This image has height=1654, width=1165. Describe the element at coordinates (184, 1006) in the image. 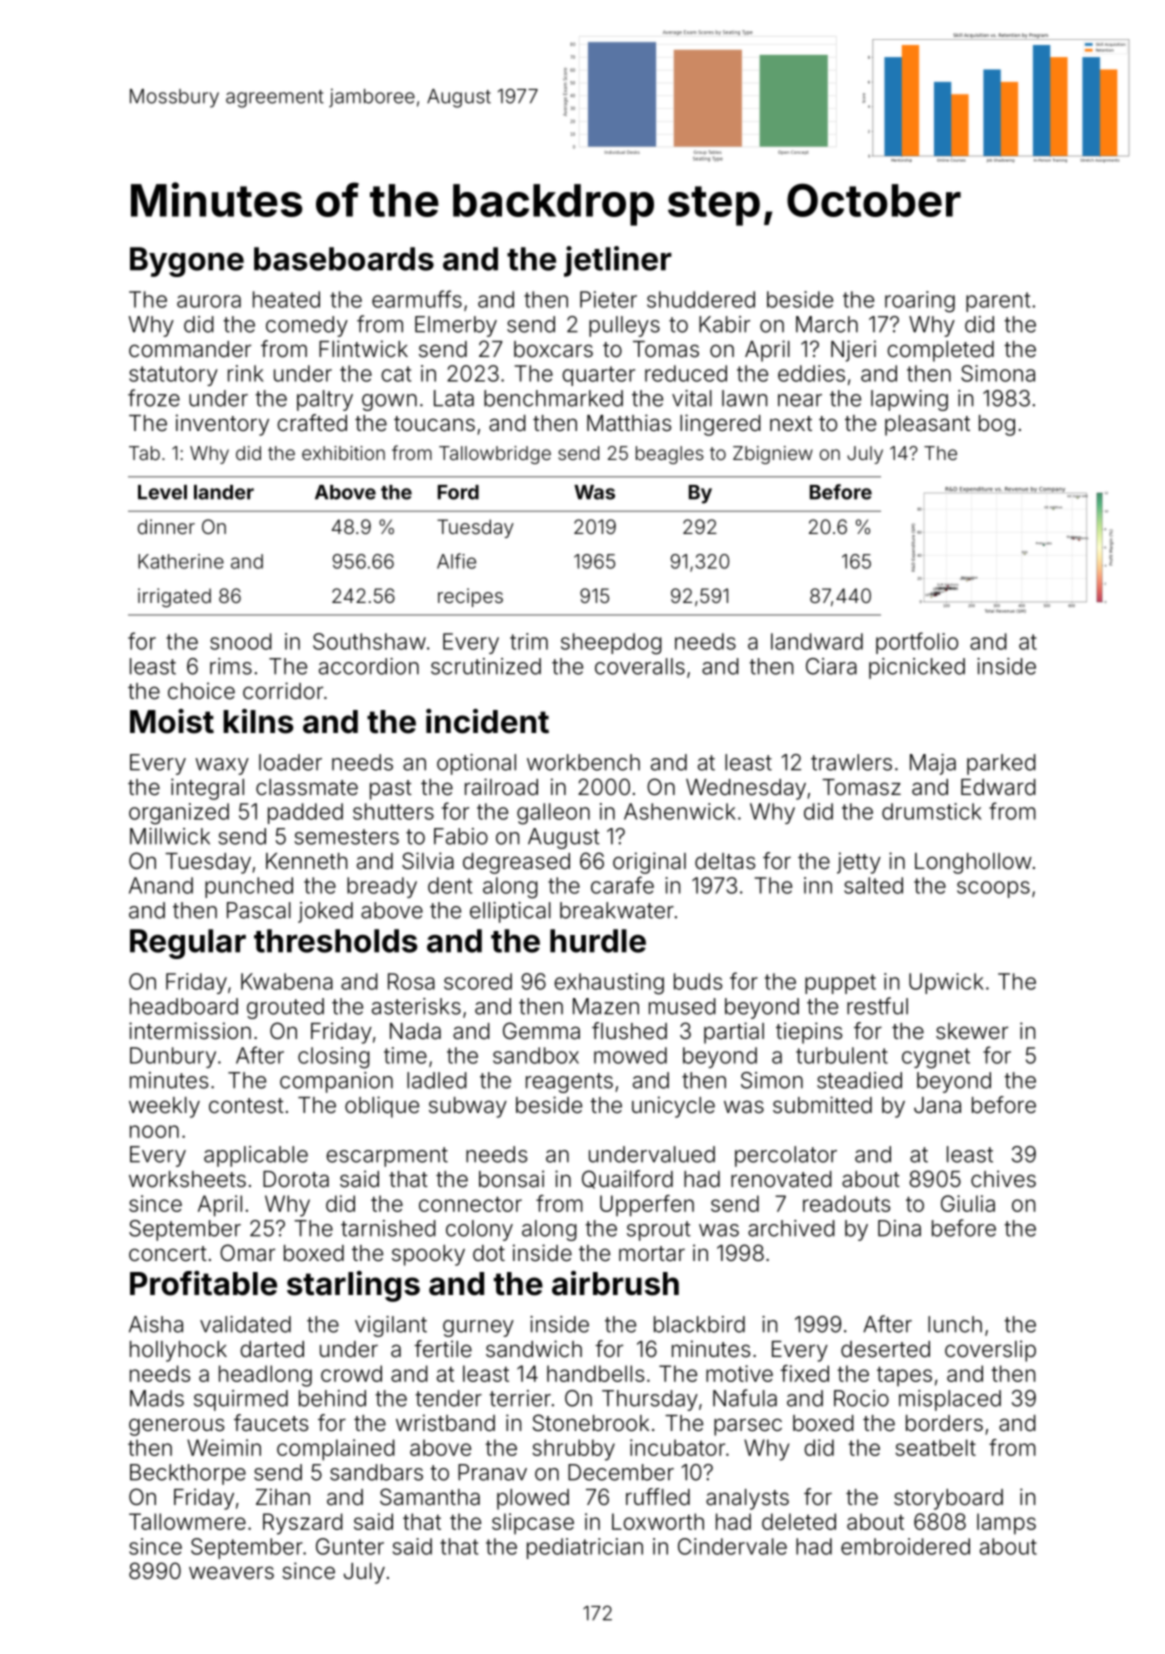

I see `headboard` at that location.
